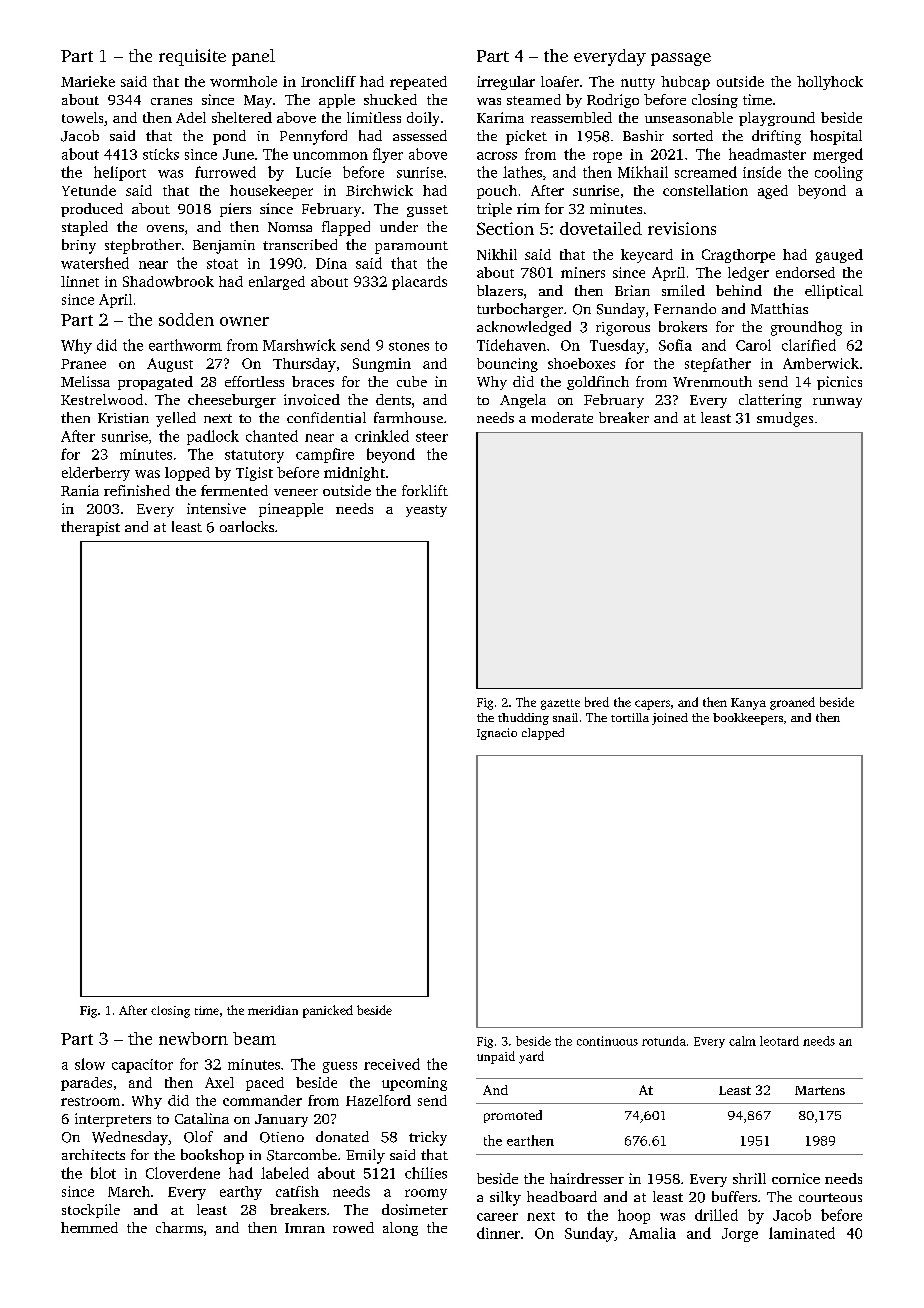 The image size is (924, 1308). Describe the element at coordinates (193, 1038) in the image. I see `newborn` at that location.
